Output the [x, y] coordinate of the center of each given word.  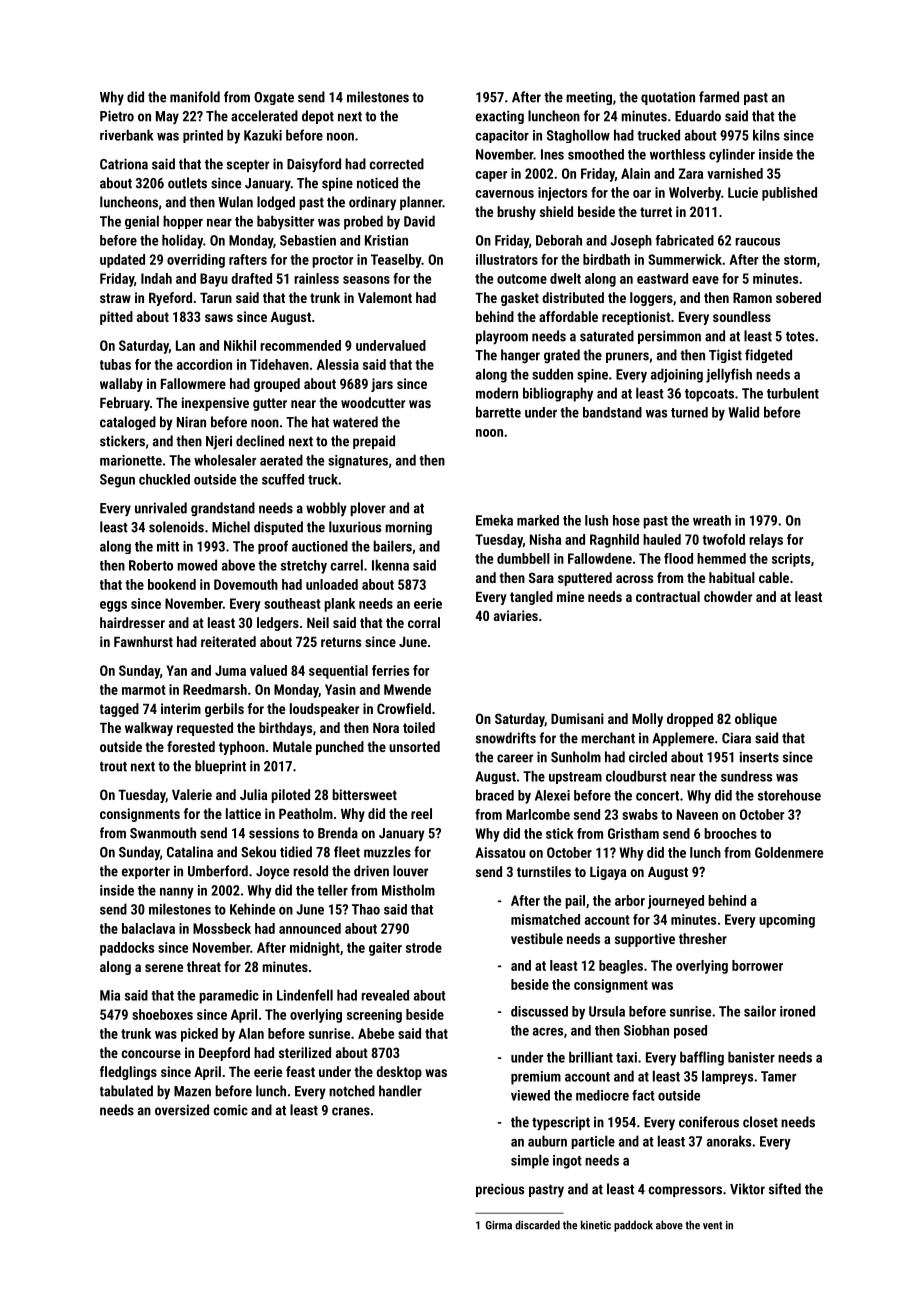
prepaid [374, 442]
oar [642, 194]
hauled [662, 539]
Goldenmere [789, 852]
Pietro [117, 116]
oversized [182, 1110]
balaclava [148, 928]
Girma [499, 1225]
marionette [131, 460]
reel [421, 813]
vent [713, 1225]
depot [318, 117]
